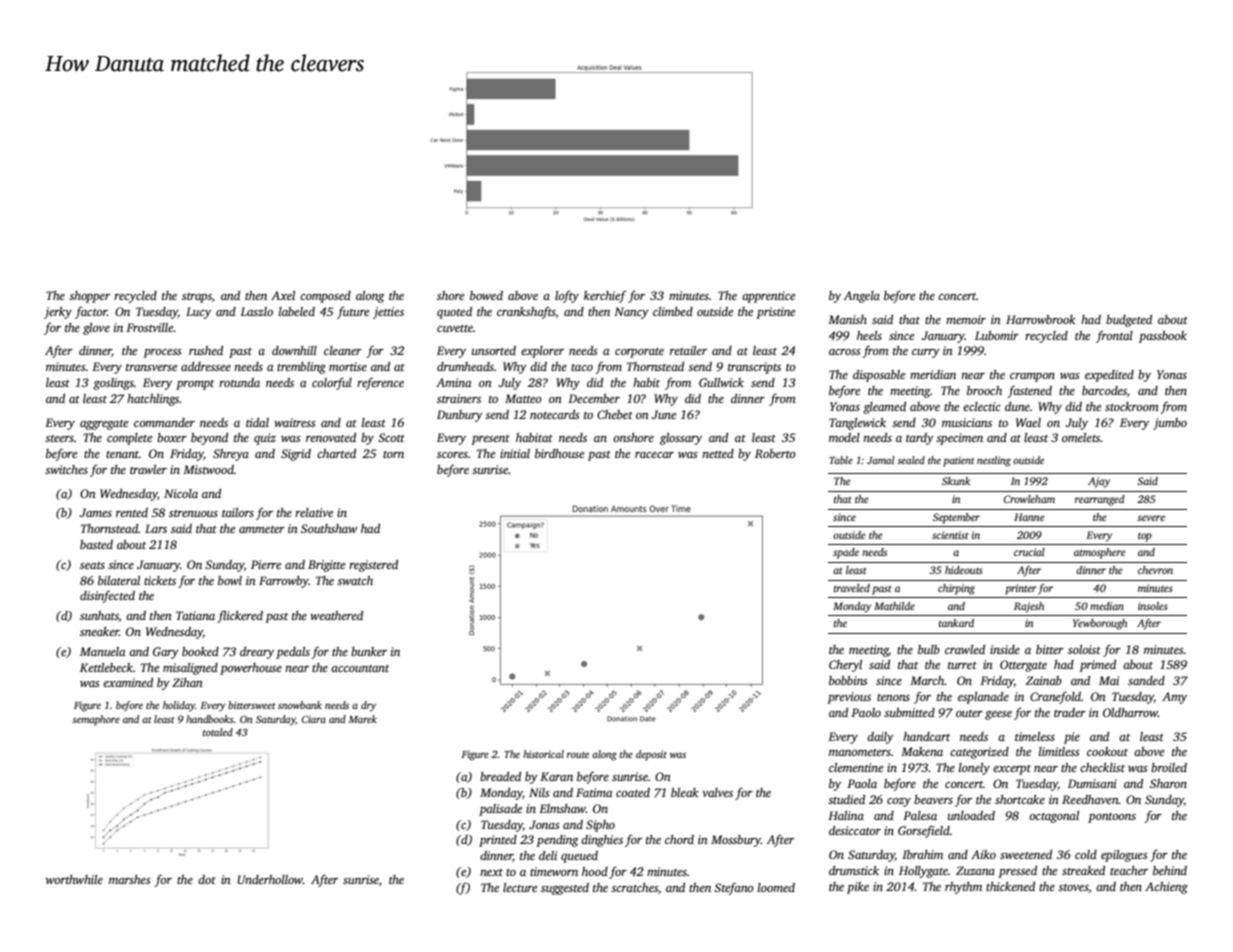 Image resolution: width=1233 pixels, height=952 pixels. I want to click on tenant, so click(122, 454).
